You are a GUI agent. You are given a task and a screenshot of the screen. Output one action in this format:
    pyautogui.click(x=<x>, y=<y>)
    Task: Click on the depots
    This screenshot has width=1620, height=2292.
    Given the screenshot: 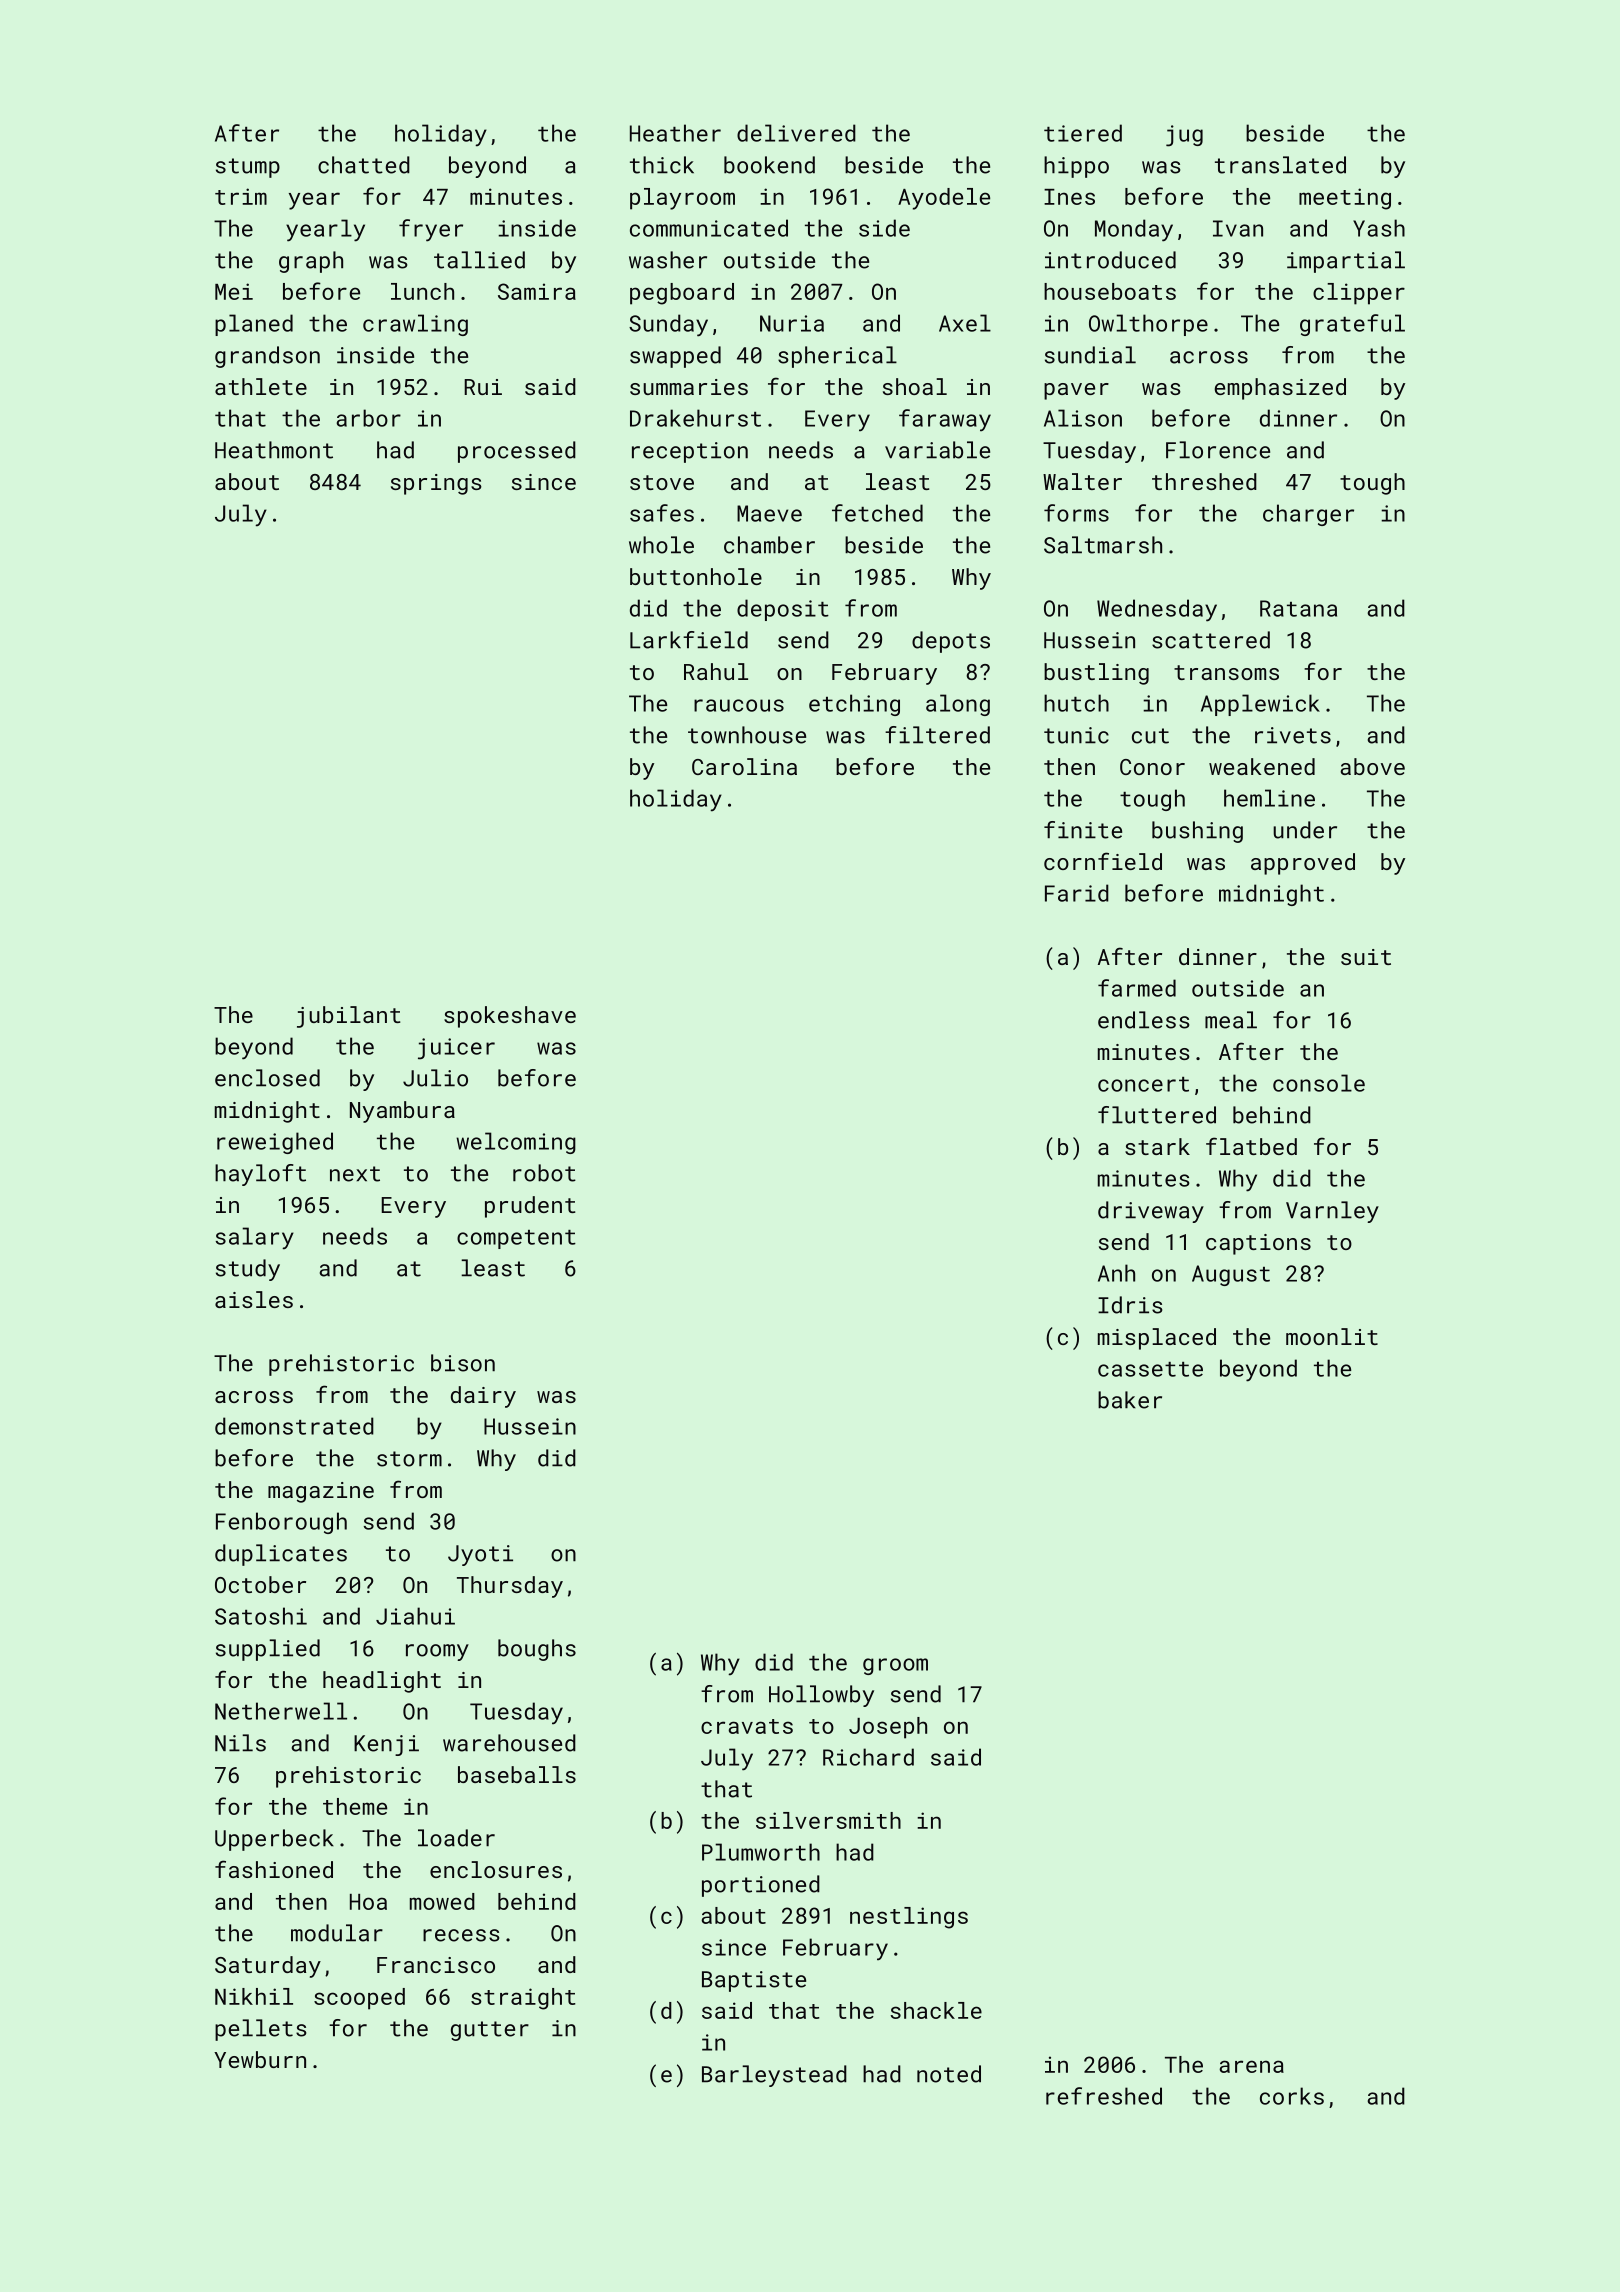 What is the action you would take?
    pyautogui.click(x=951, y=642)
